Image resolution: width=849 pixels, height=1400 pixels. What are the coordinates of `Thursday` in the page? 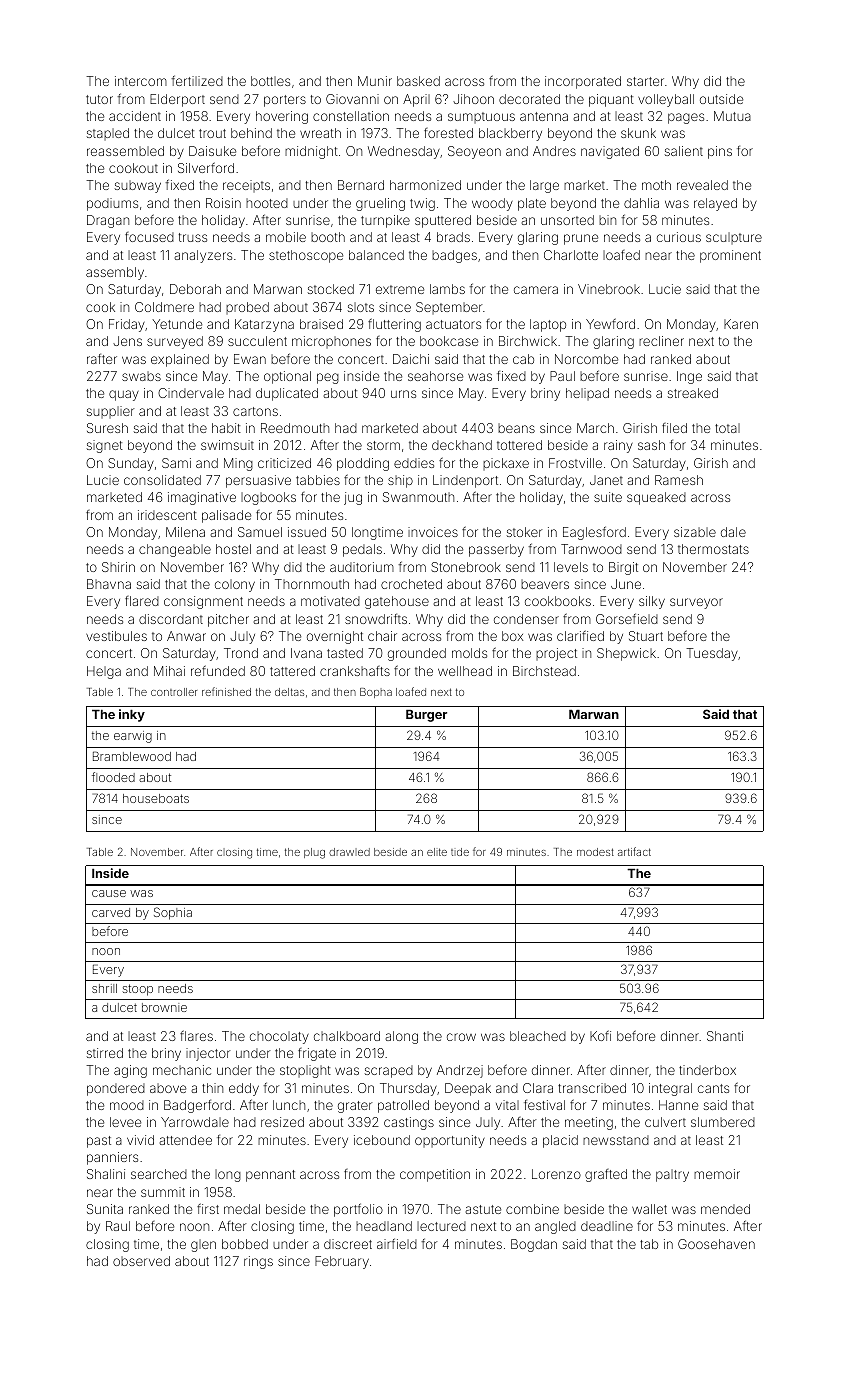 It's located at (408, 1089).
